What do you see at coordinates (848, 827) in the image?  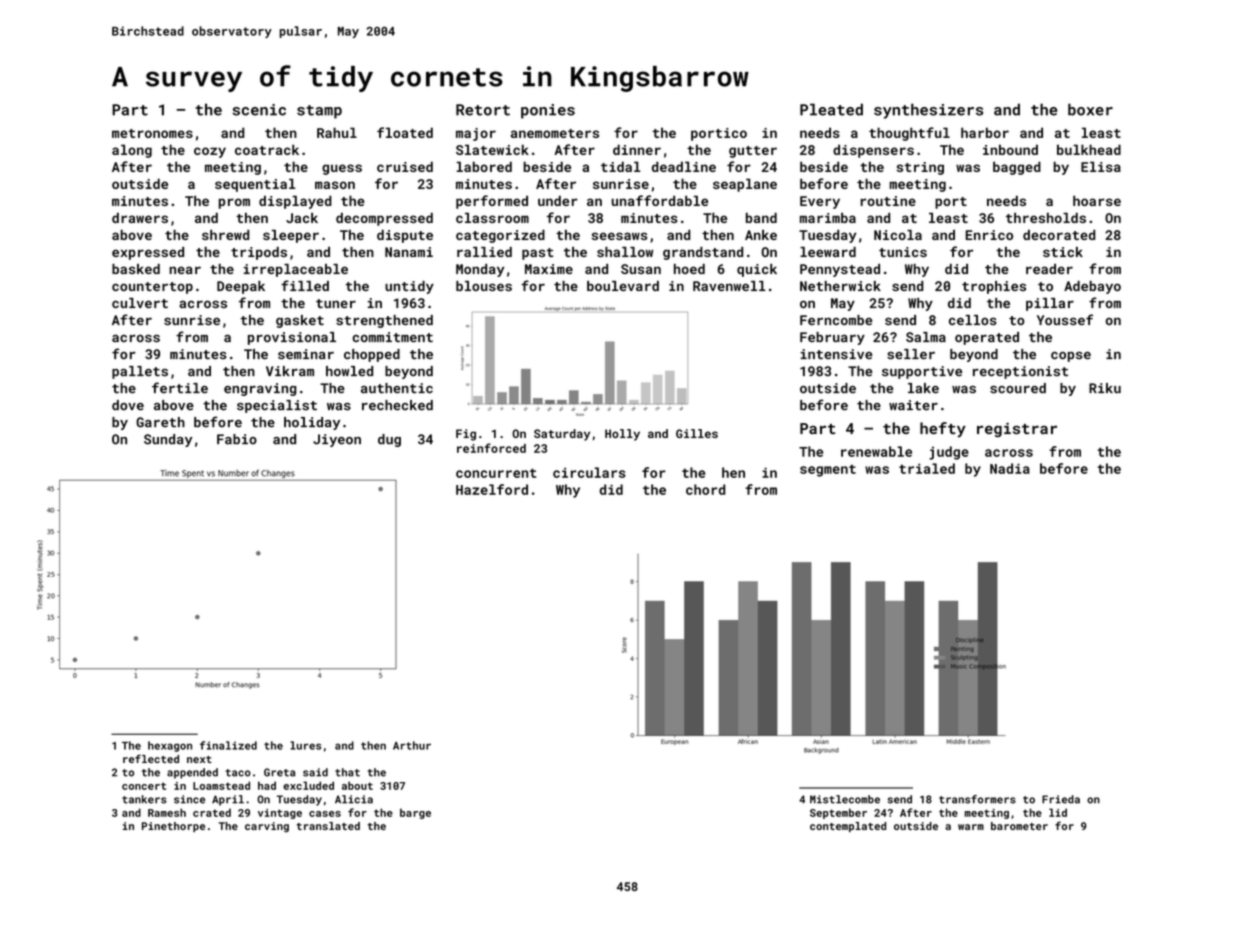 I see `contemplated` at bounding box center [848, 827].
